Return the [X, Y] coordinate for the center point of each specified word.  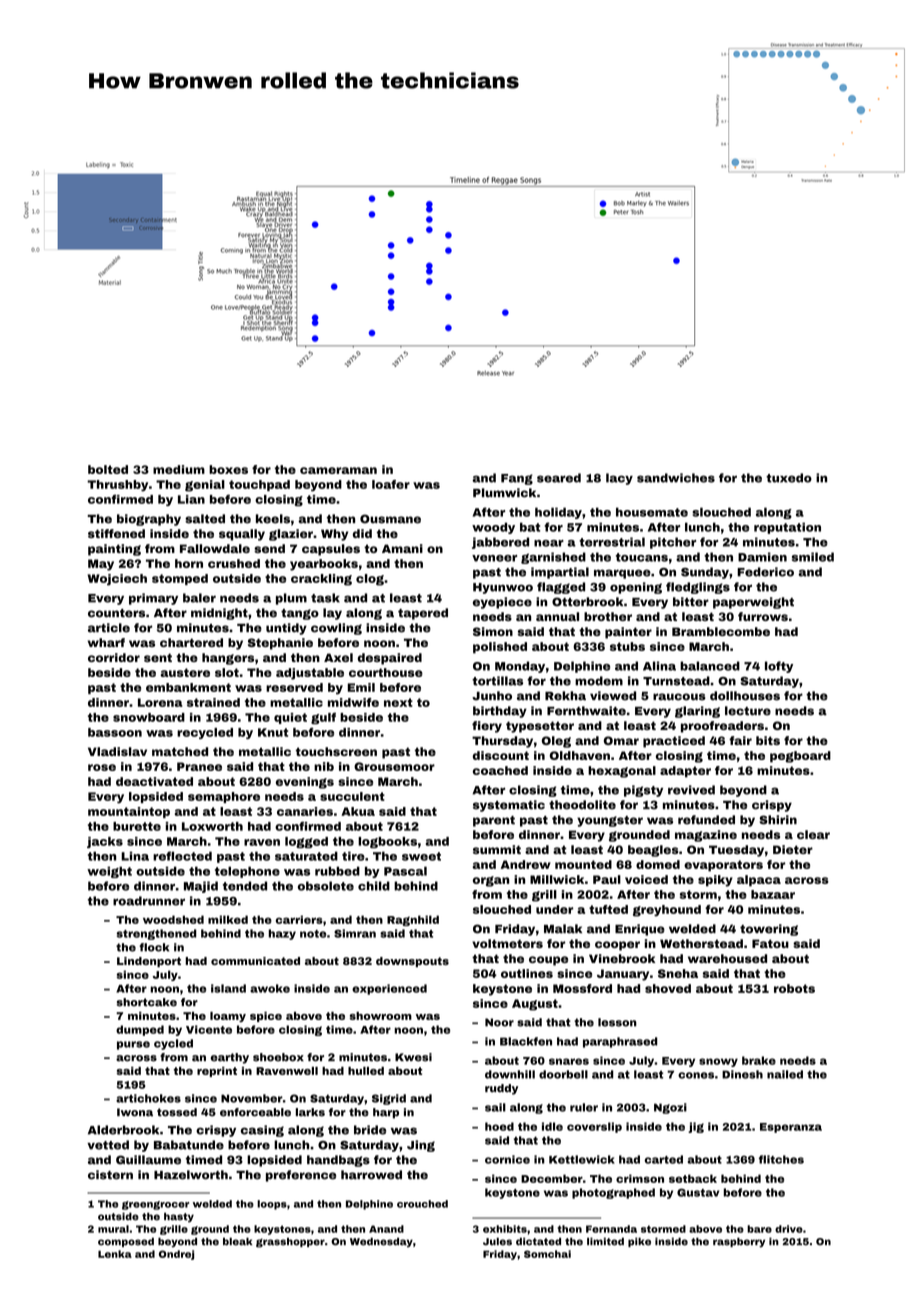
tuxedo [789, 478]
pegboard [800, 757]
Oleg [556, 742]
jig [696, 1127]
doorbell [563, 1074]
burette [137, 826]
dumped [140, 1030]
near [549, 543]
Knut [273, 732]
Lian [191, 499]
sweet [421, 856]
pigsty [643, 791]
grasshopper [290, 1243]
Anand [386, 1229]
